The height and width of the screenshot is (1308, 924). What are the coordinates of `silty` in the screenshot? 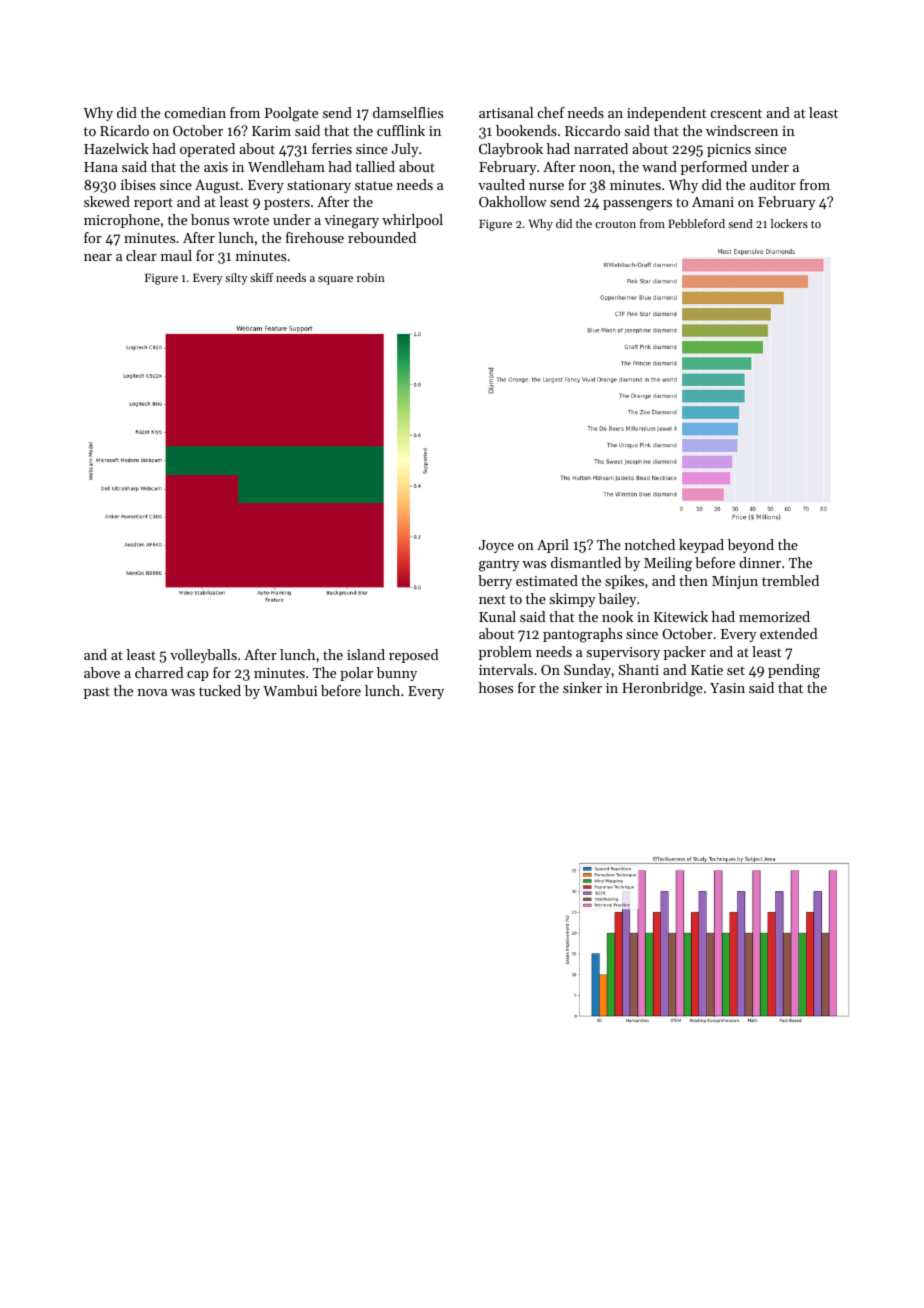 It's located at (236, 279).
